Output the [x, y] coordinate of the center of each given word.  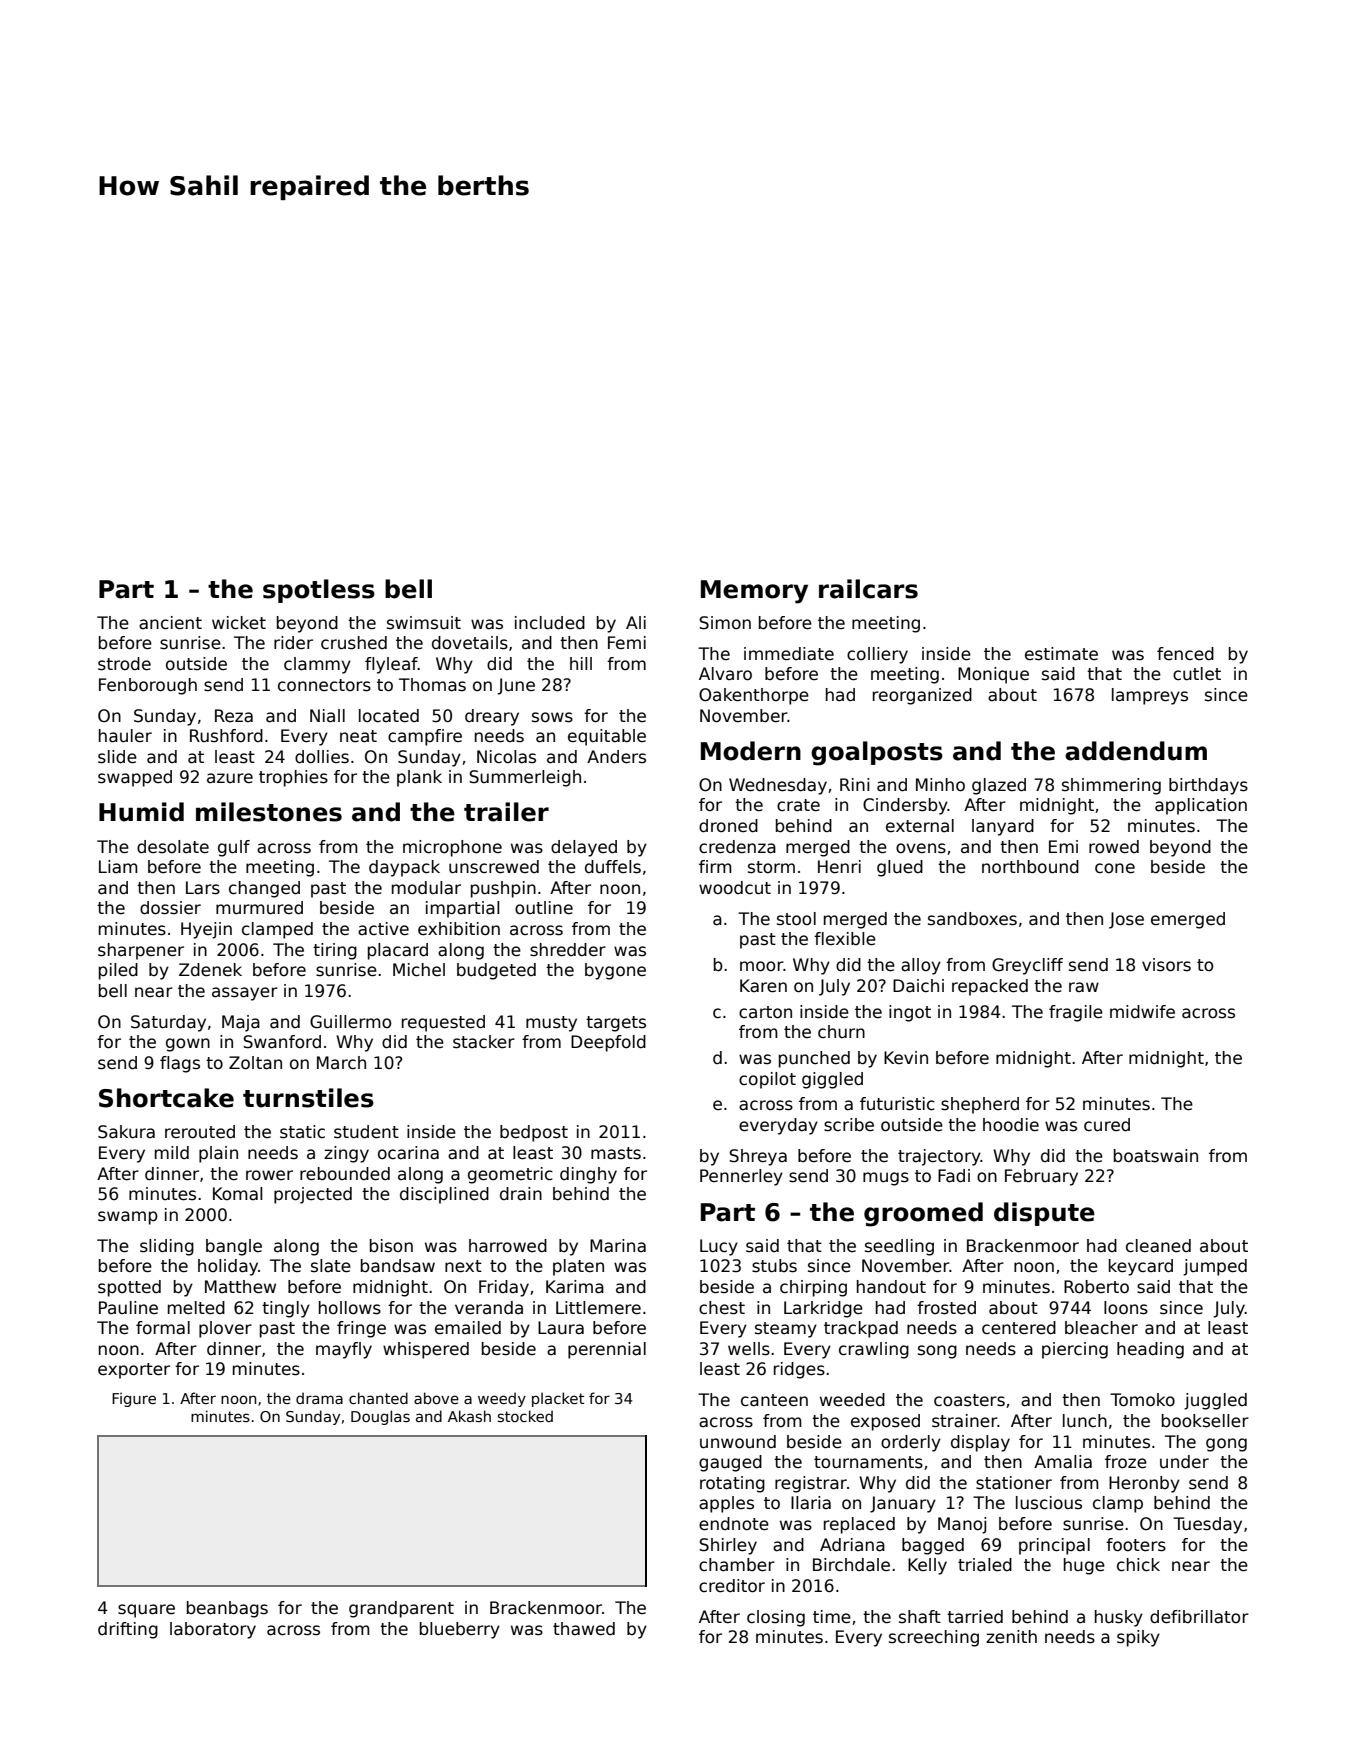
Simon [725, 623]
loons [1126, 1308]
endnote [734, 1524]
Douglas [380, 1417]
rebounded [345, 1174]
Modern [751, 751]
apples [726, 1504]
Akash [469, 1416]
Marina [618, 1246]
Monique [993, 675]
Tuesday [1207, 1525]
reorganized [922, 696]
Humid [141, 812]
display [980, 1443]
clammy [317, 665]
